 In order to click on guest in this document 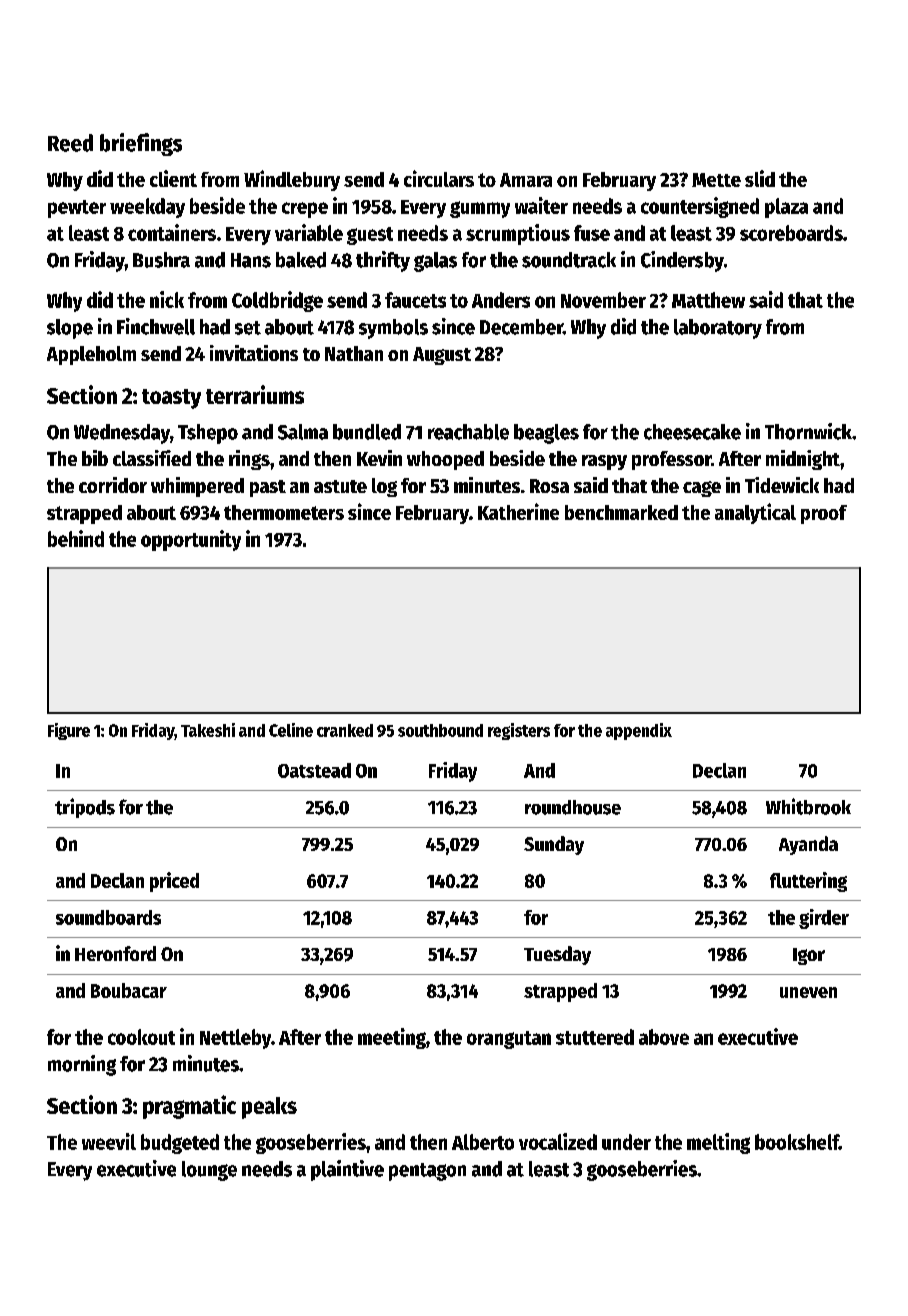, I will do `click(370, 236)`.
